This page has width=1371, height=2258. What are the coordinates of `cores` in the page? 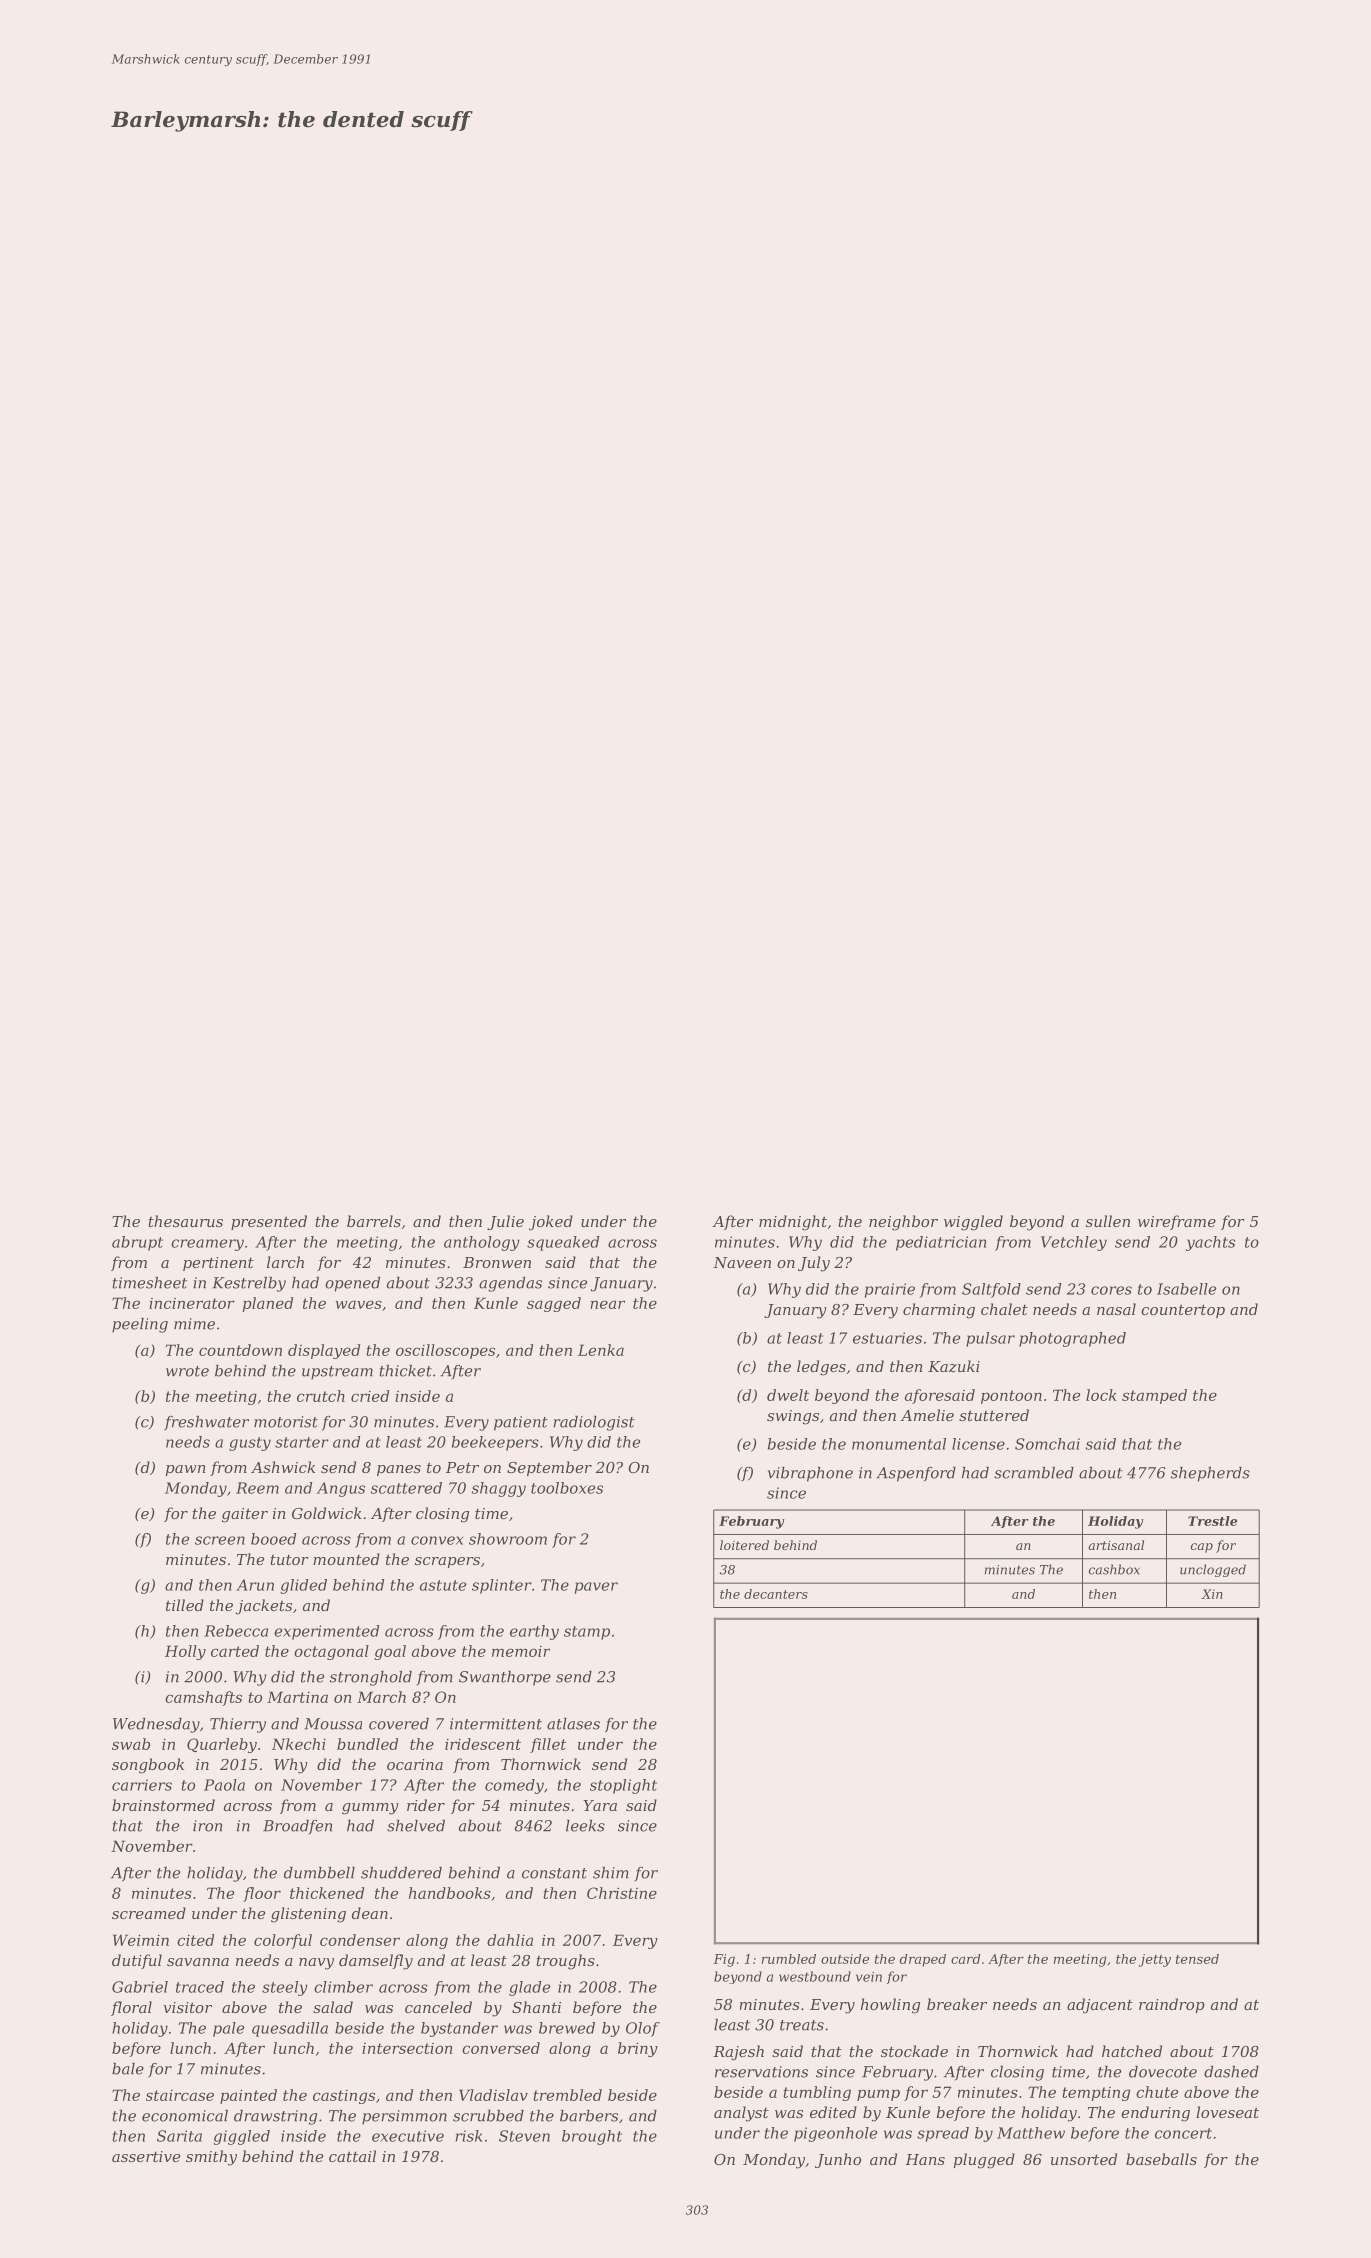 It's located at (1111, 1290).
